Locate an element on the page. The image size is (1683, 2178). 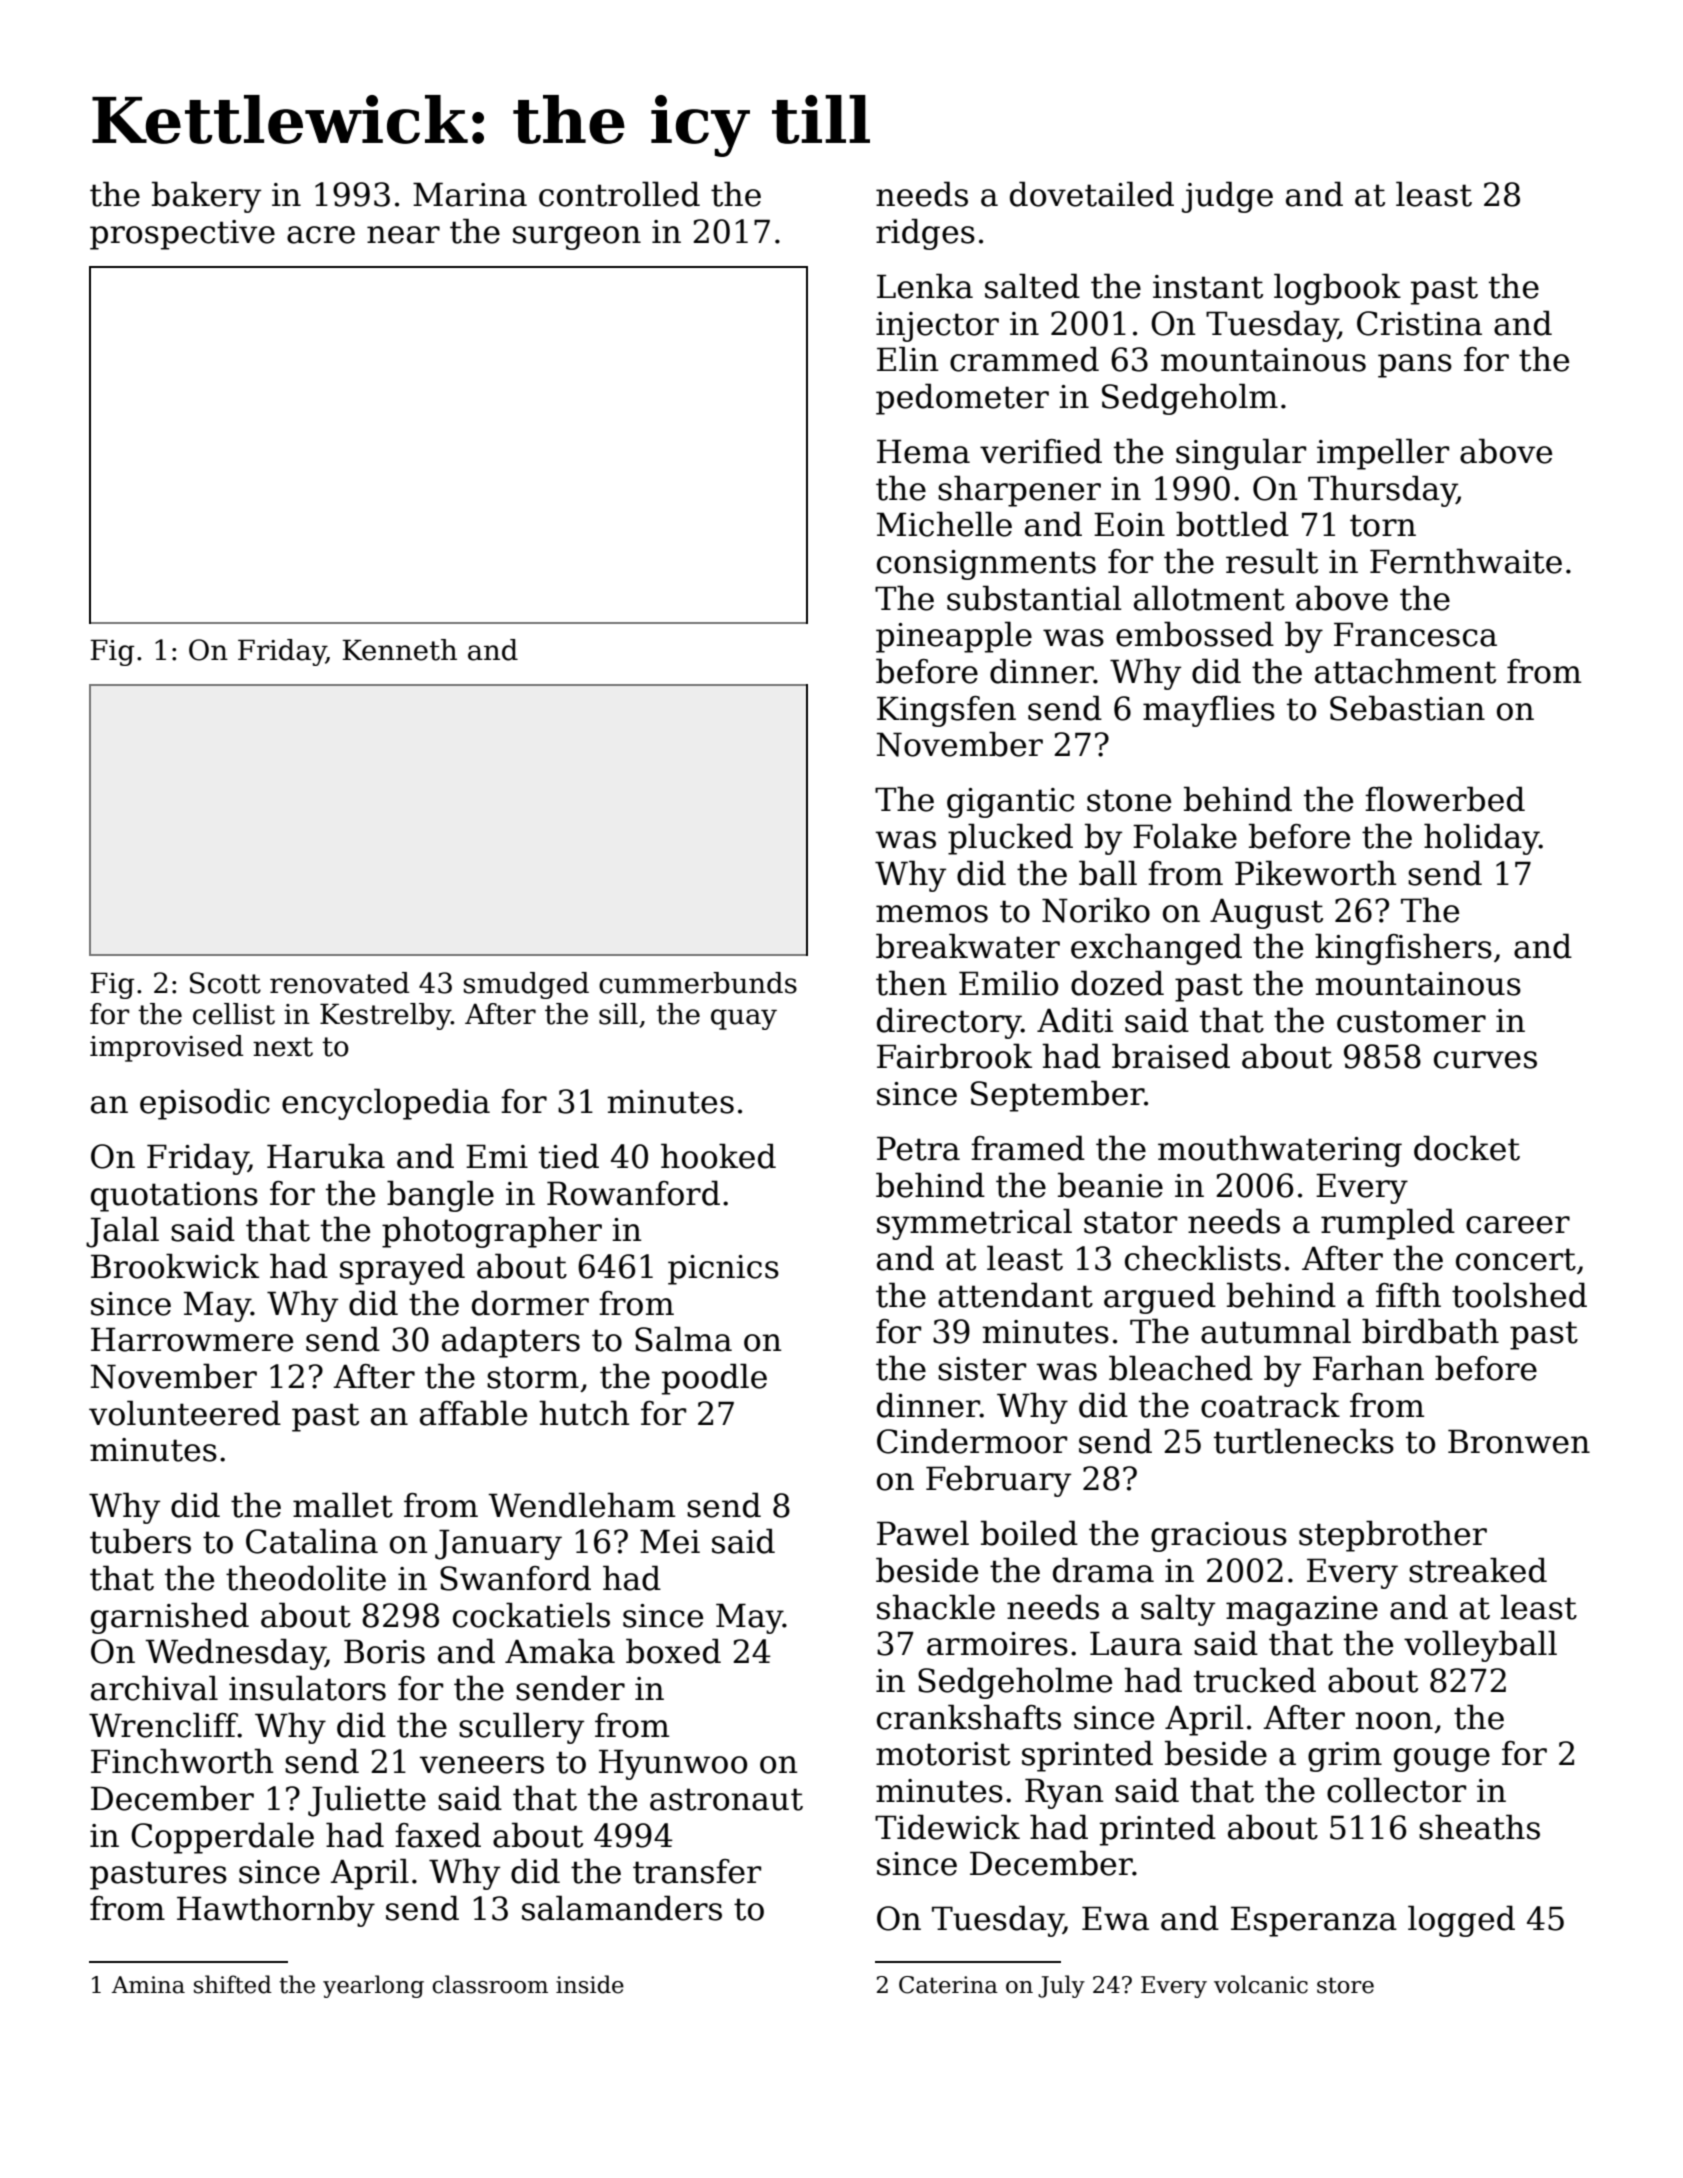
Kenneth is located at coordinates (399, 650).
